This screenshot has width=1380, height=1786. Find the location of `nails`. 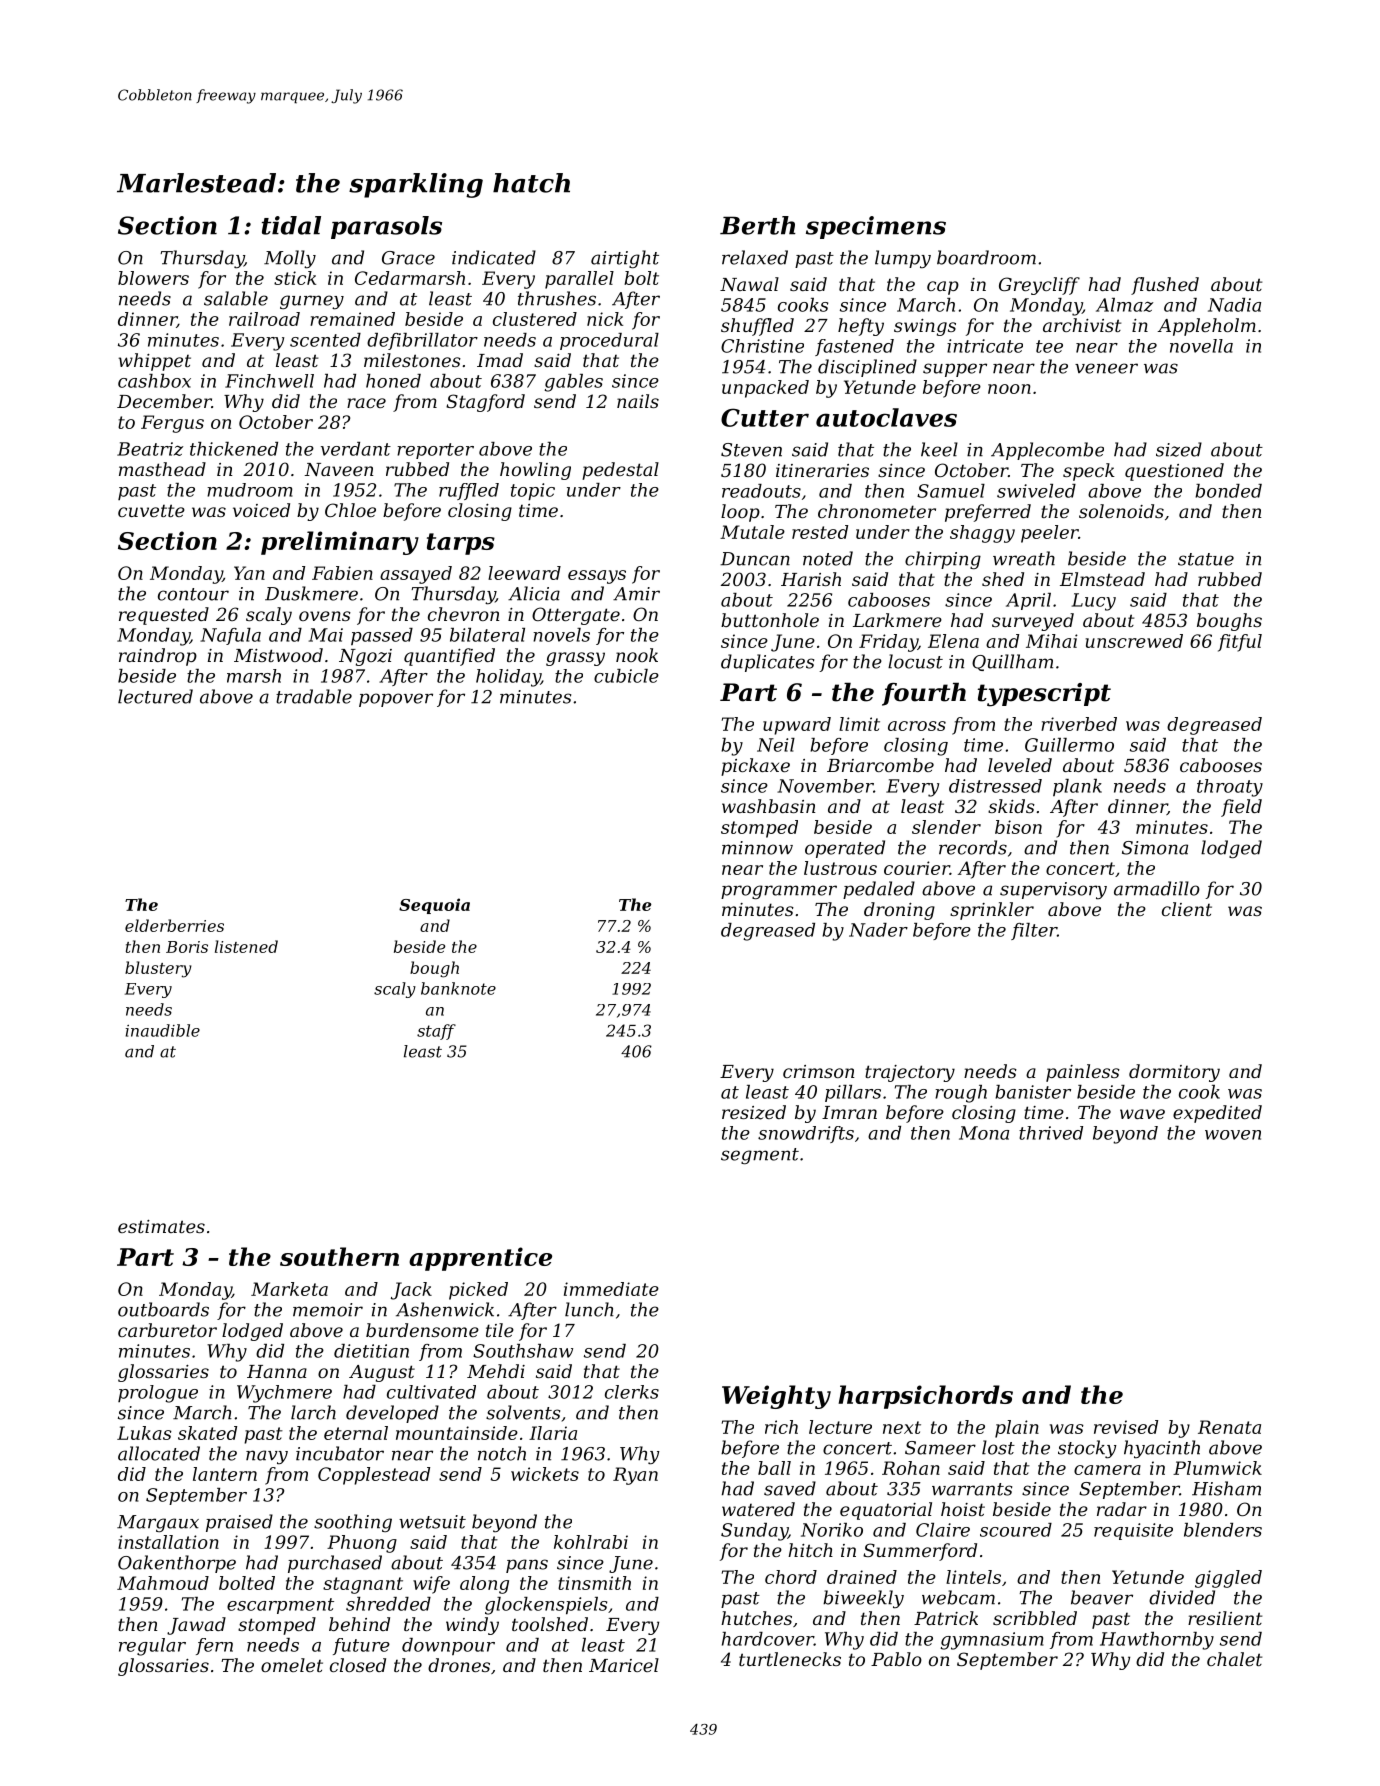

nails is located at coordinates (638, 401).
